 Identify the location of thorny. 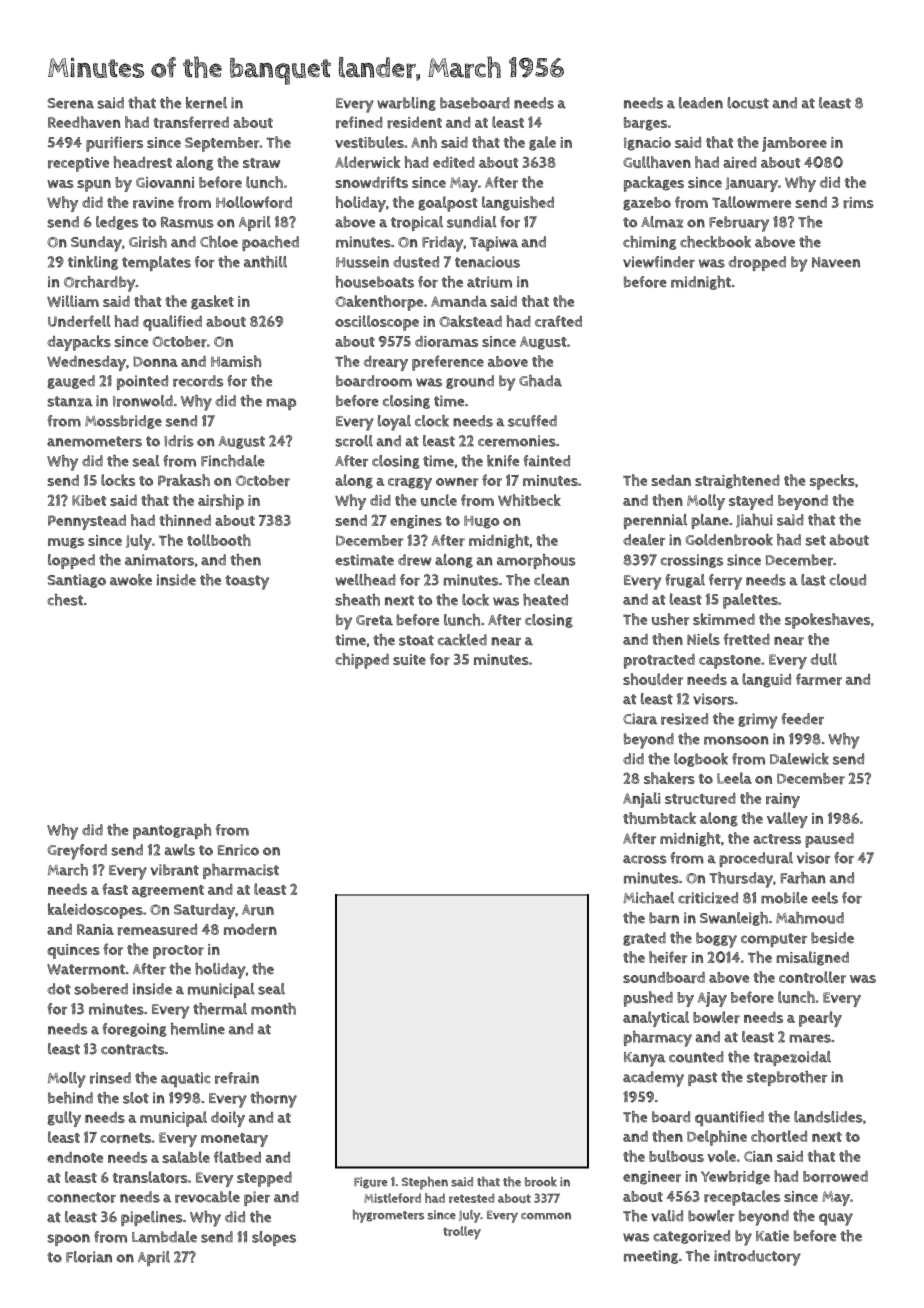
(273, 1100).
